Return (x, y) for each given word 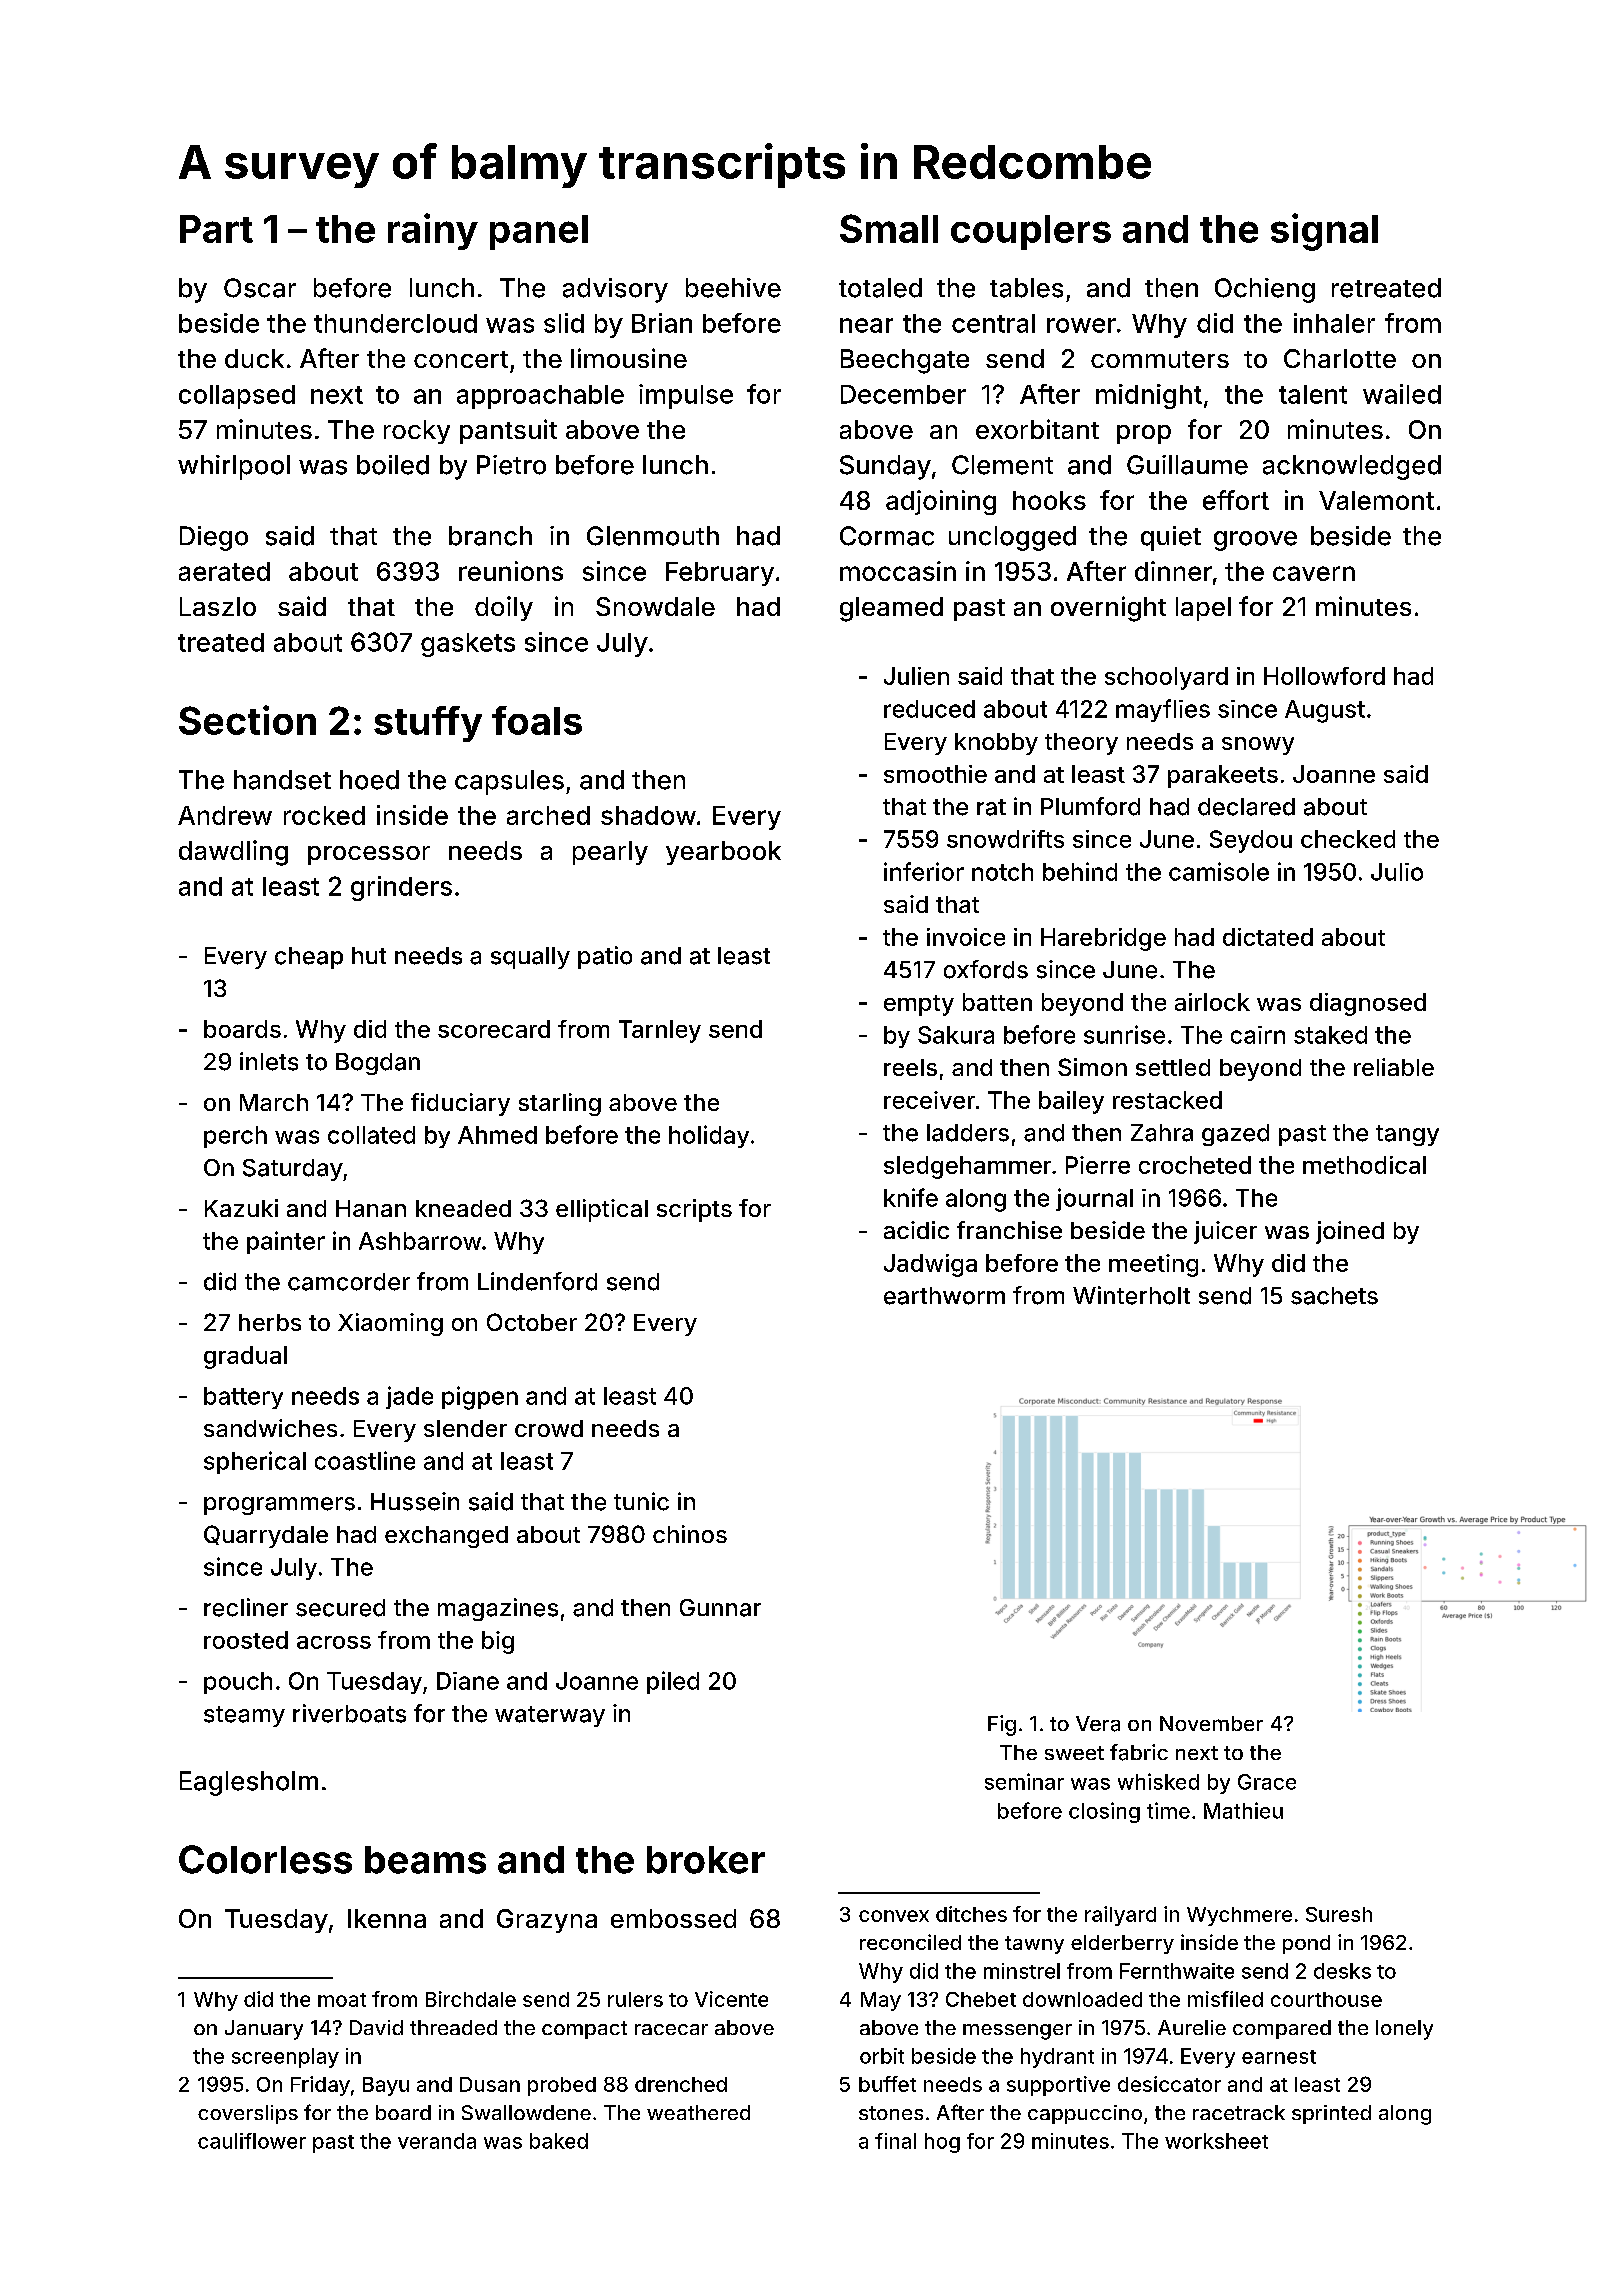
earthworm (944, 1296)
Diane (468, 1681)
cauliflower (252, 2141)
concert (461, 359)
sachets (1334, 1296)
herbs (270, 1322)
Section (247, 720)
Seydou (1251, 841)
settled (1173, 1067)
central (993, 323)
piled (673, 1682)
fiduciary (460, 1104)
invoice (966, 937)
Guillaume (1187, 465)
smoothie (935, 774)
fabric (1139, 1752)
